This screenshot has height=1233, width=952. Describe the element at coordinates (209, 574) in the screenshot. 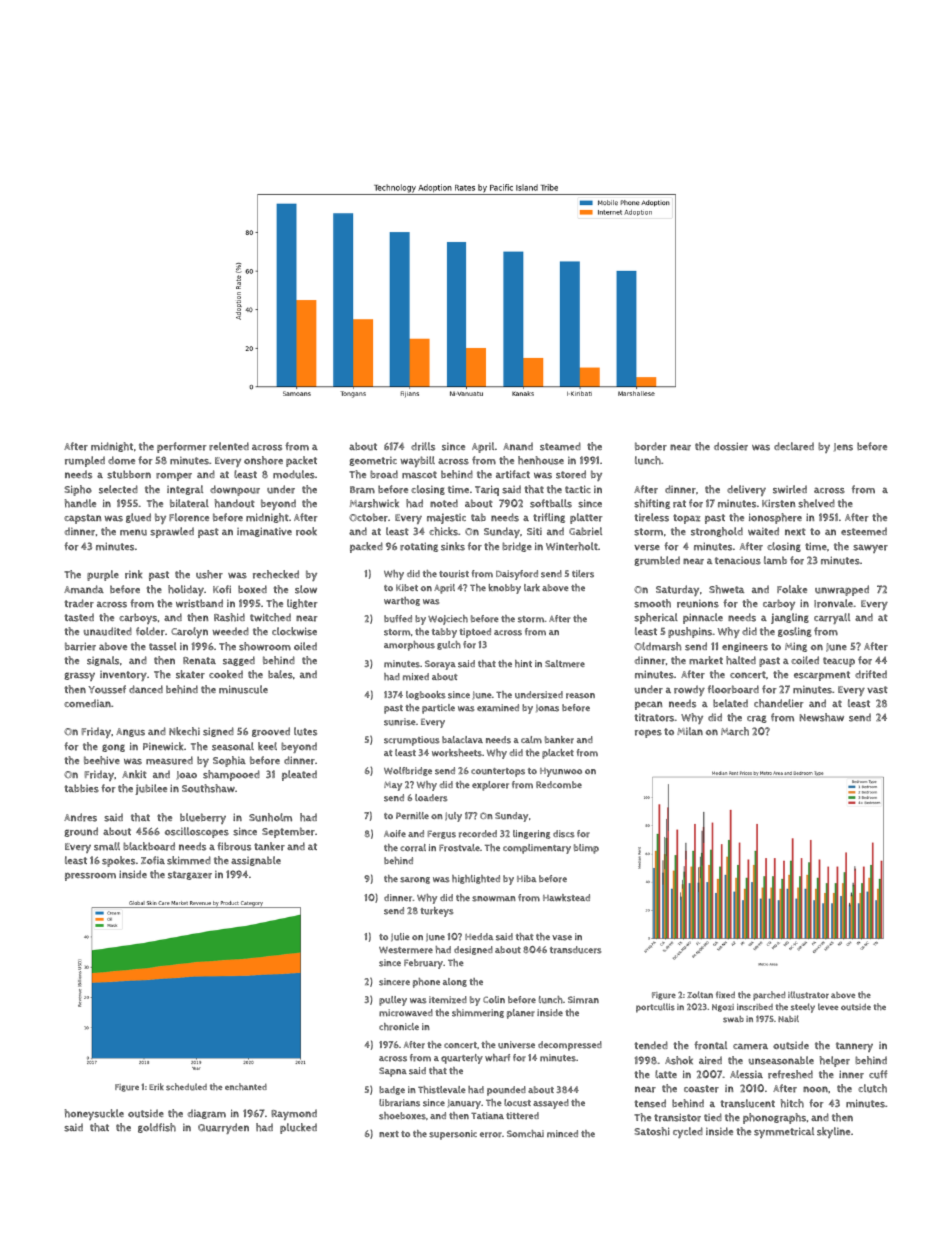

I see `usher` at that location.
